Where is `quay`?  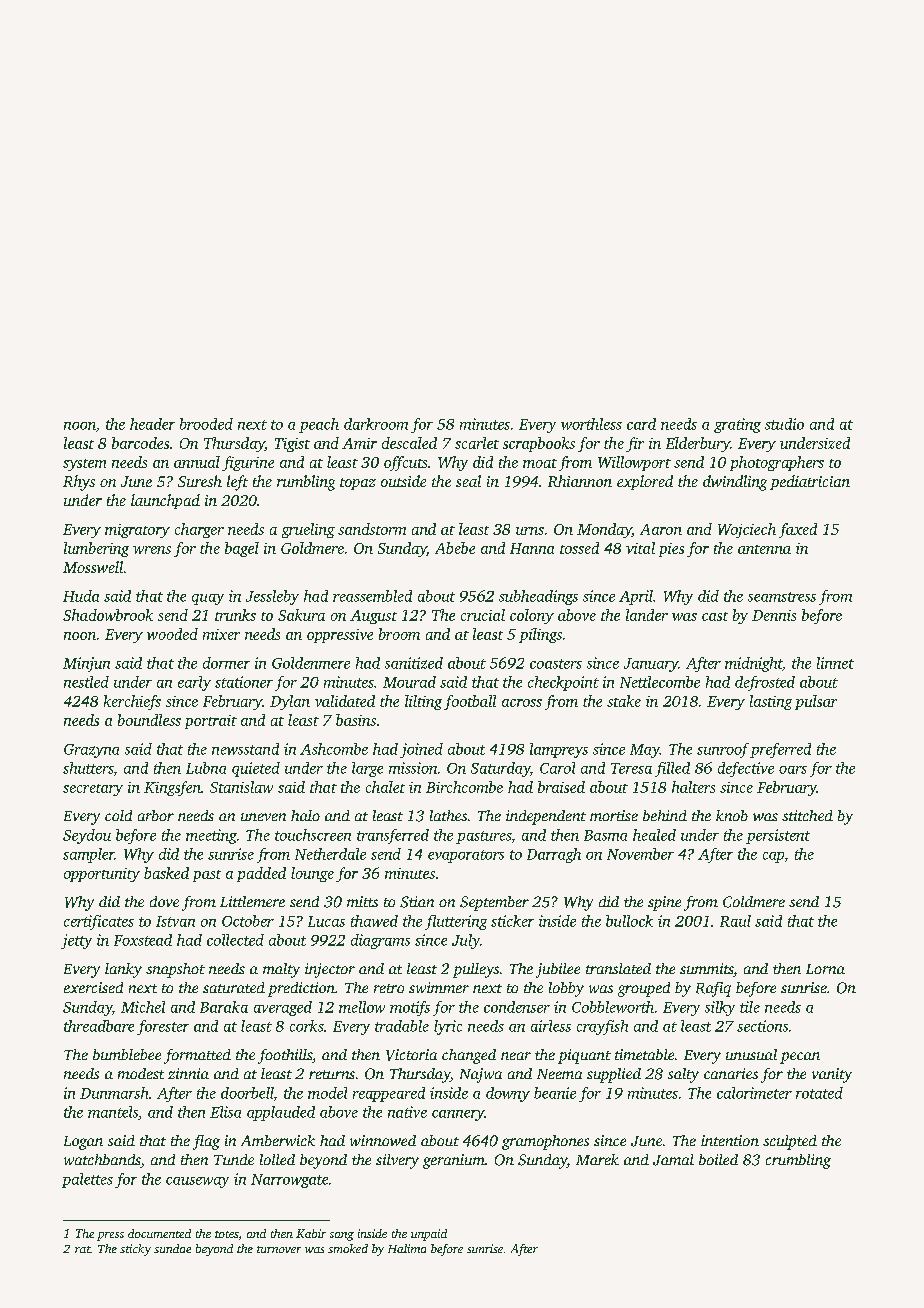
quay is located at coordinates (208, 599).
